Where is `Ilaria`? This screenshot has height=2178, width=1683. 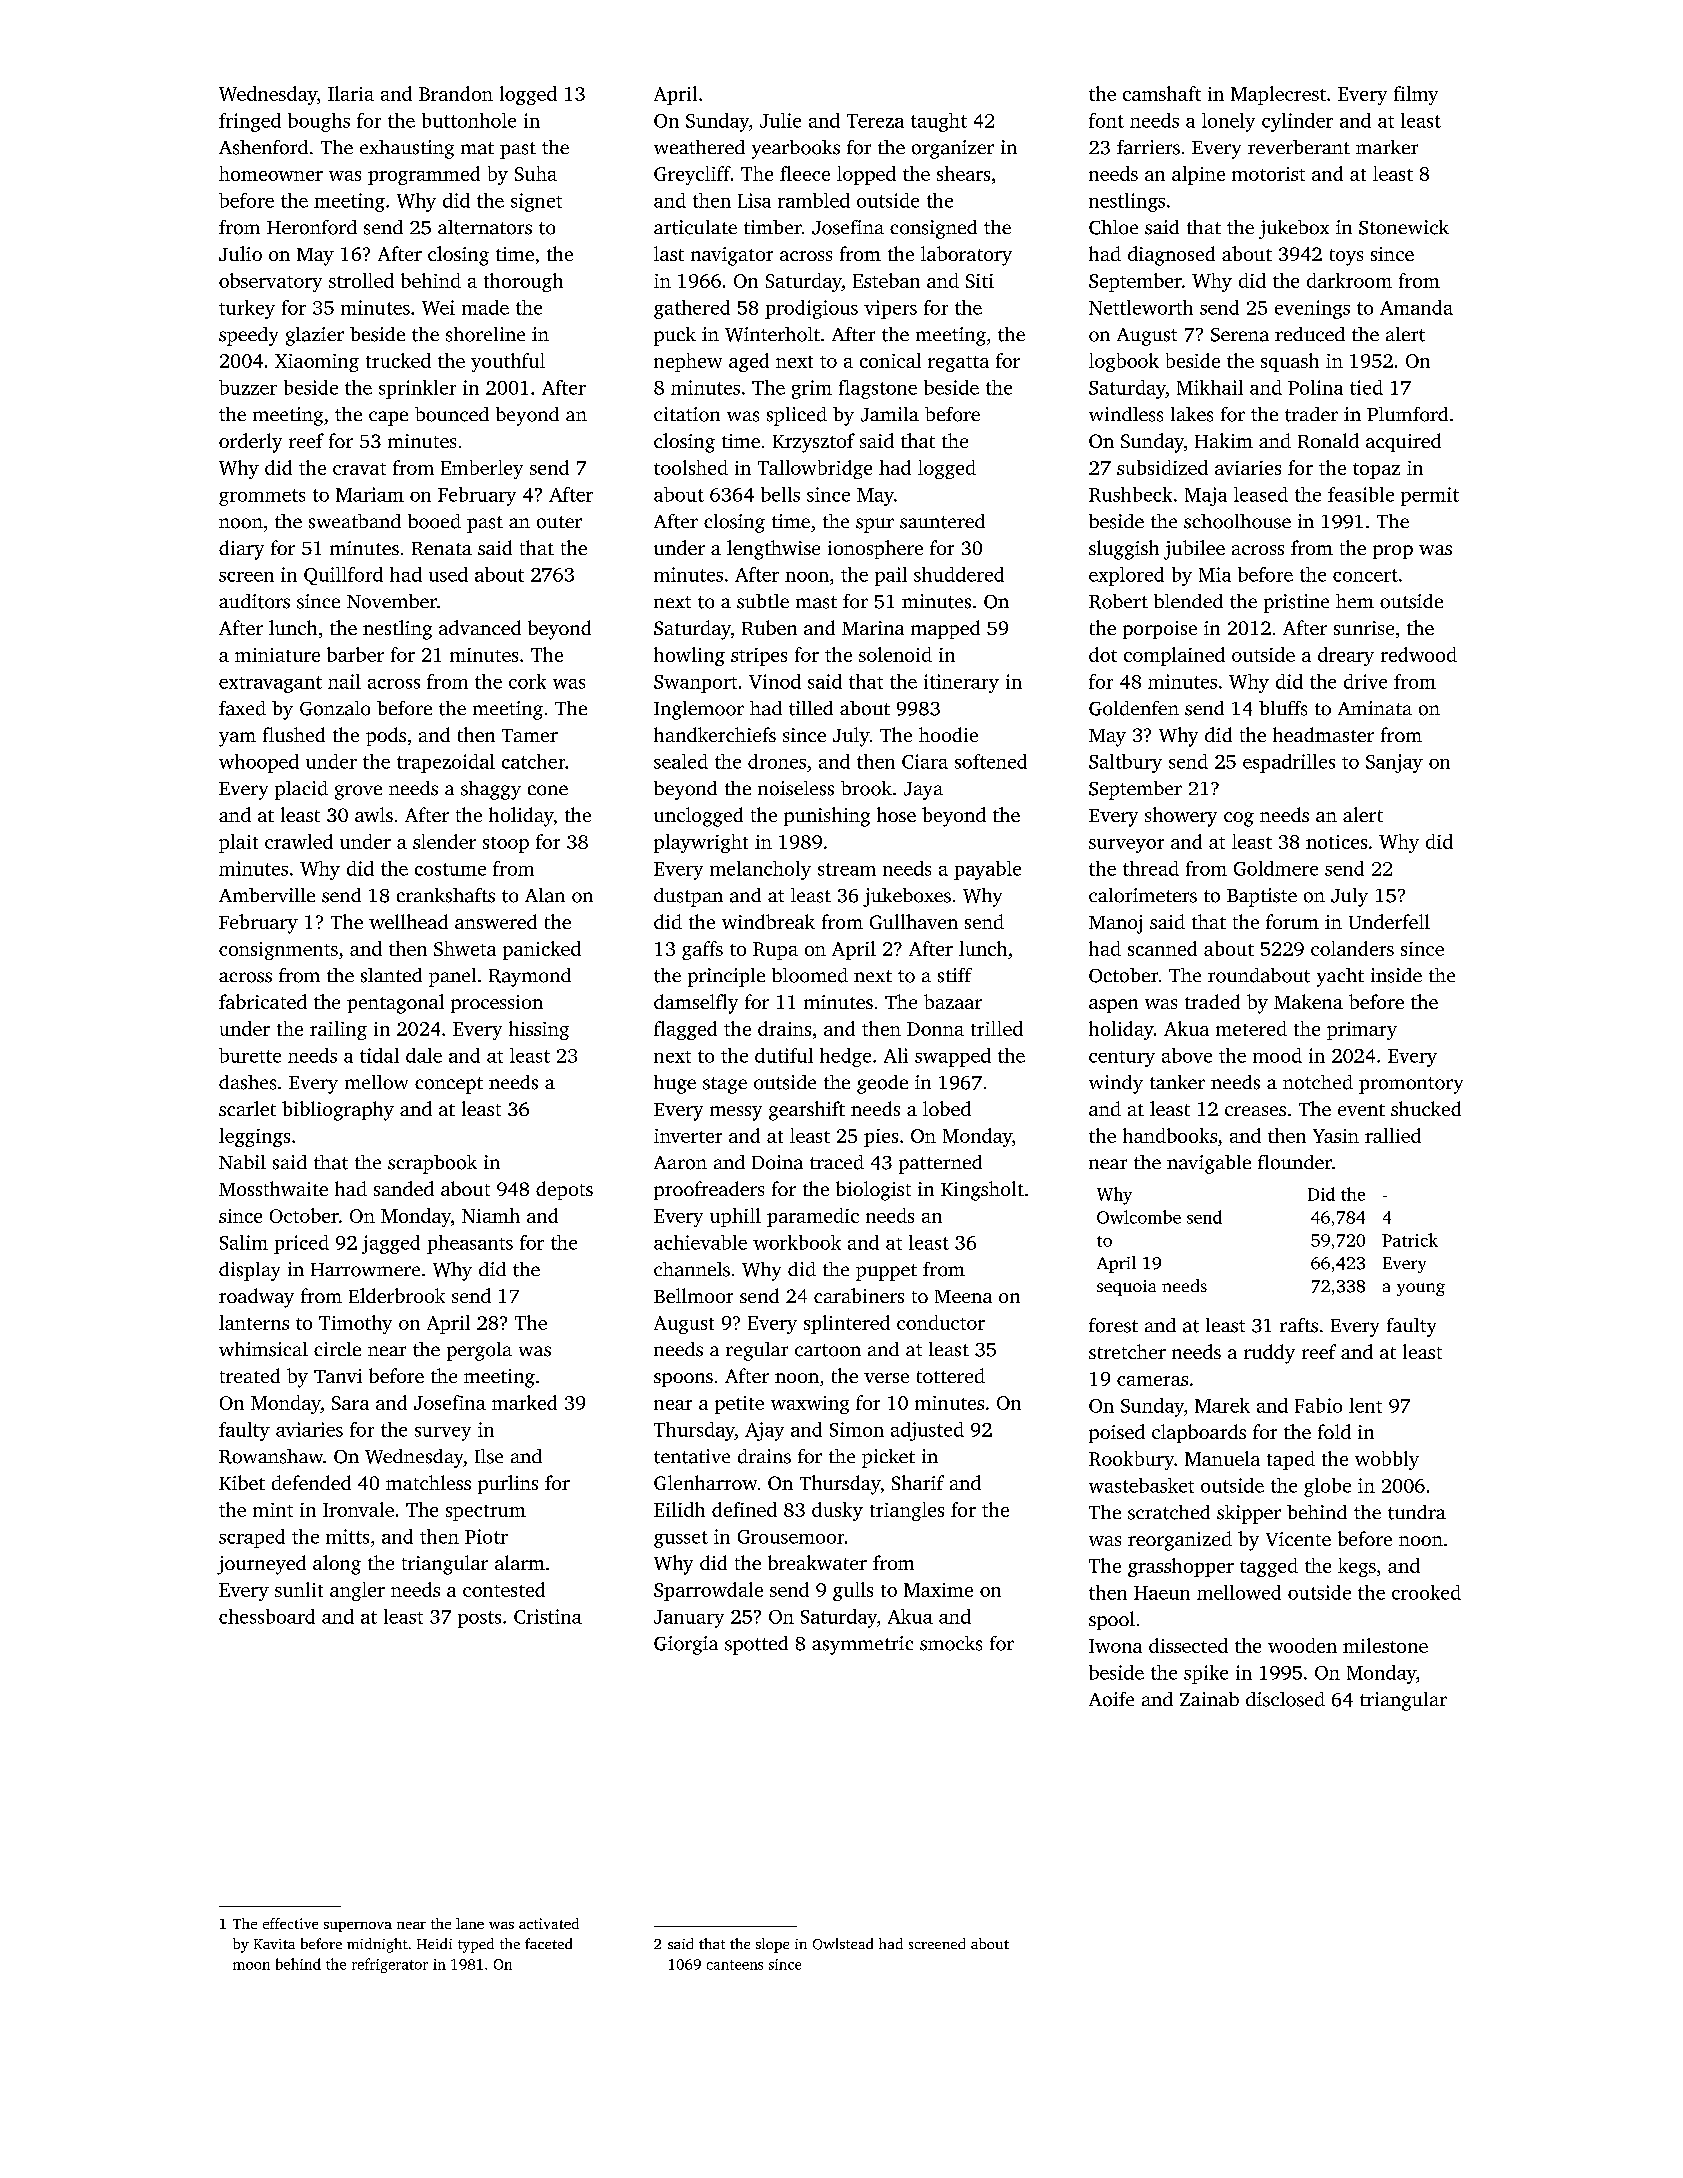
Ilaria is located at coordinates (351, 93).
